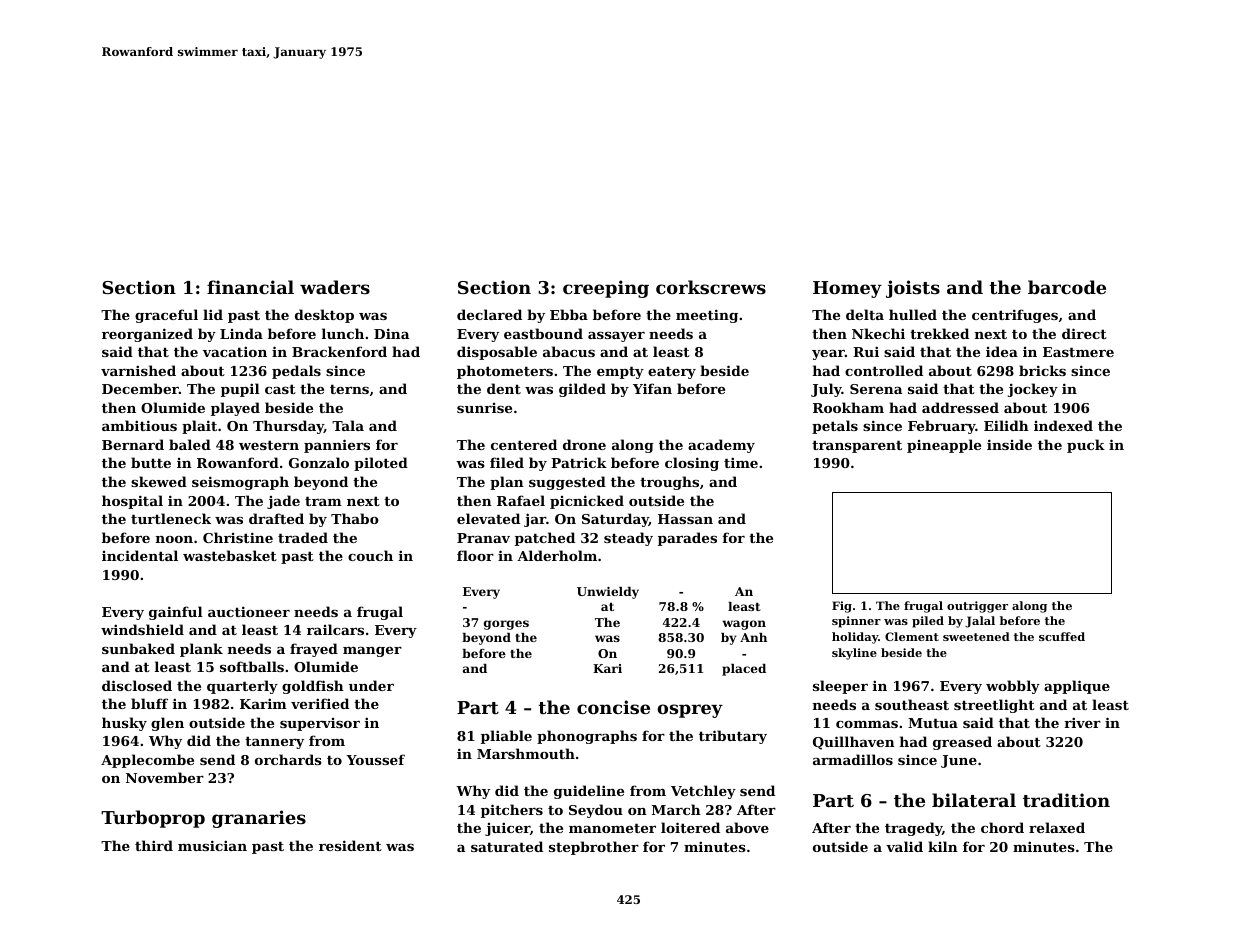 Image resolution: width=1233 pixels, height=952 pixels. Describe the element at coordinates (506, 625) in the page. I see `gorges` at that location.
